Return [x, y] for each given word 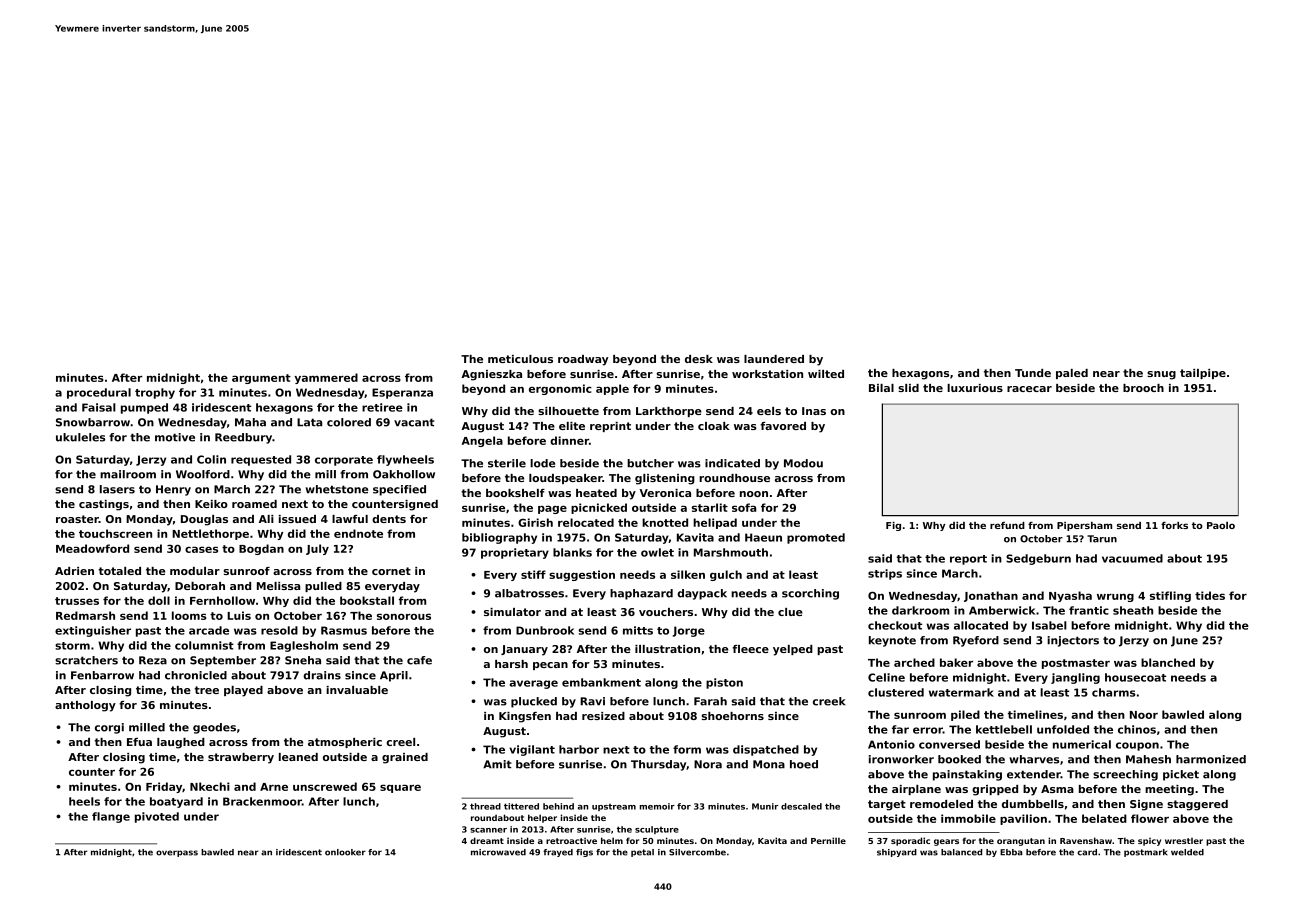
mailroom [128, 474]
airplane [916, 790]
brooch [1143, 388]
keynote [892, 641]
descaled [801, 806]
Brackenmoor [262, 801]
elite [572, 426]
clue [790, 612]
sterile [507, 463]
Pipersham [1084, 526]
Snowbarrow [93, 422]
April [394, 676]
